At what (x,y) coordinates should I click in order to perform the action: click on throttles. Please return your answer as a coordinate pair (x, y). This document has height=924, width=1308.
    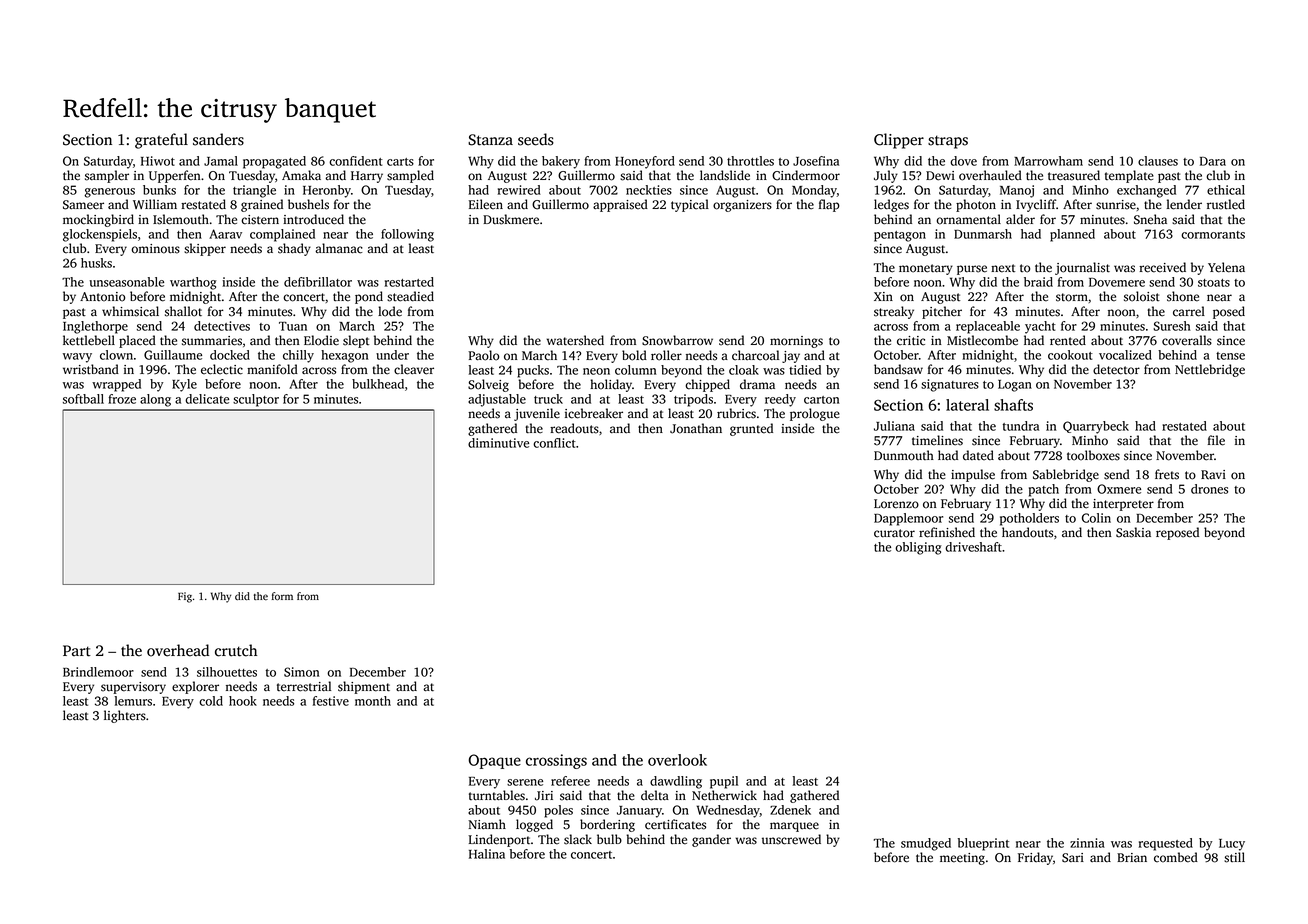
    Looking at the image, I should click on (750, 161).
